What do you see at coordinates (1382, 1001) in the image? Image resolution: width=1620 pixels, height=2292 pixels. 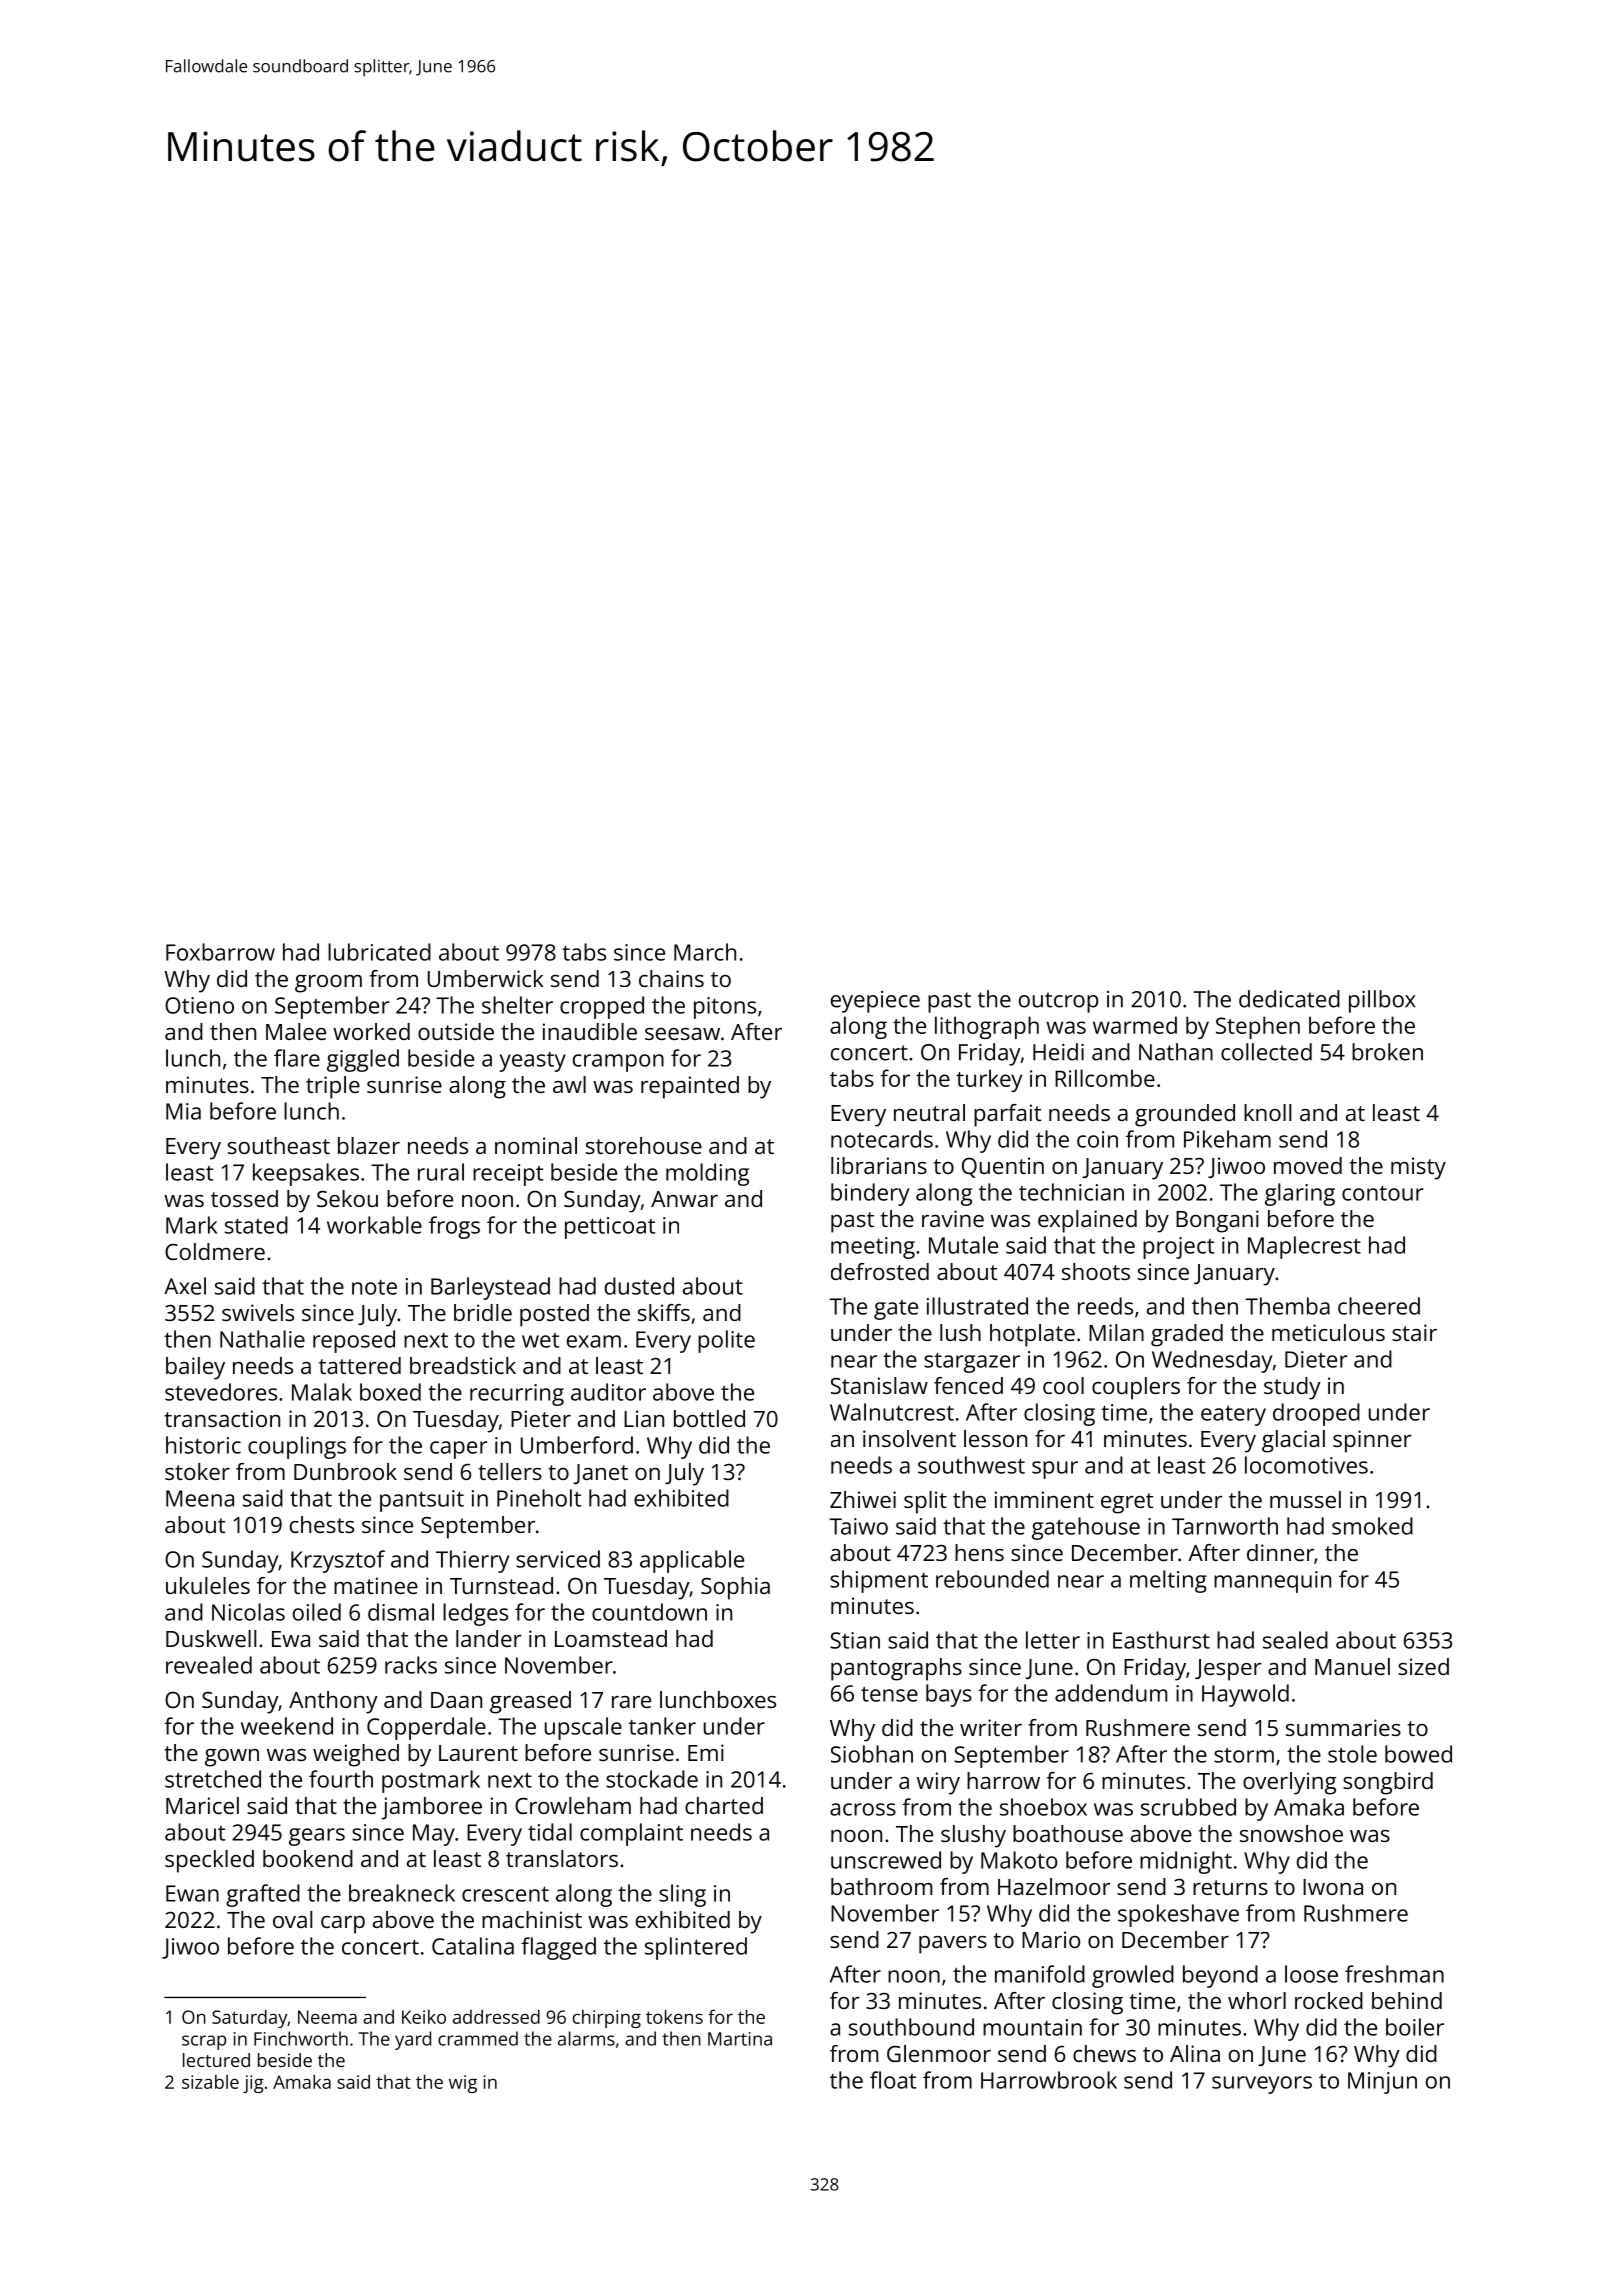 I see `pillbox` at bounding box center [1382, 1001].
